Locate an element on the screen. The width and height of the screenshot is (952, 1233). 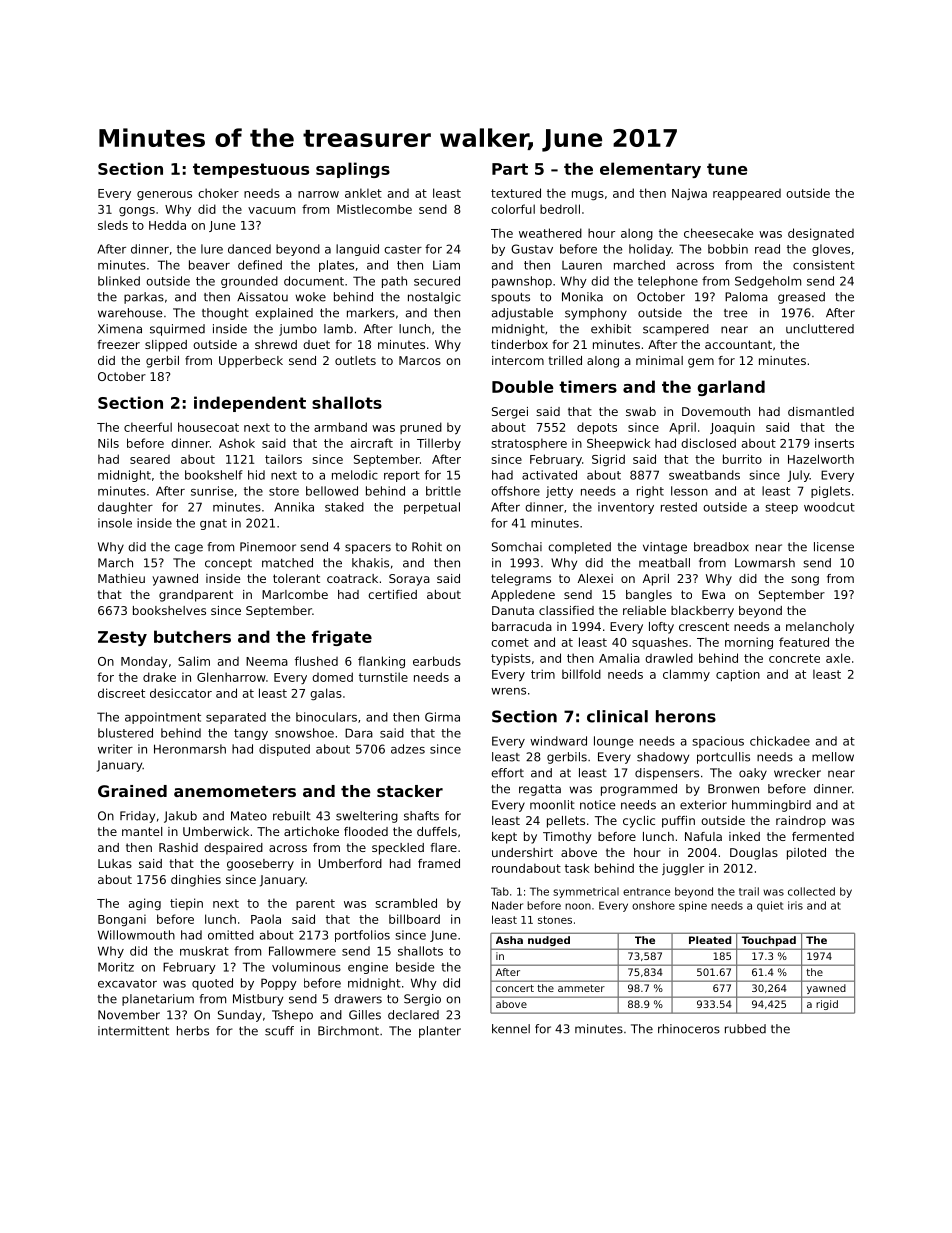
lure is located at coordinates (212, 249).
